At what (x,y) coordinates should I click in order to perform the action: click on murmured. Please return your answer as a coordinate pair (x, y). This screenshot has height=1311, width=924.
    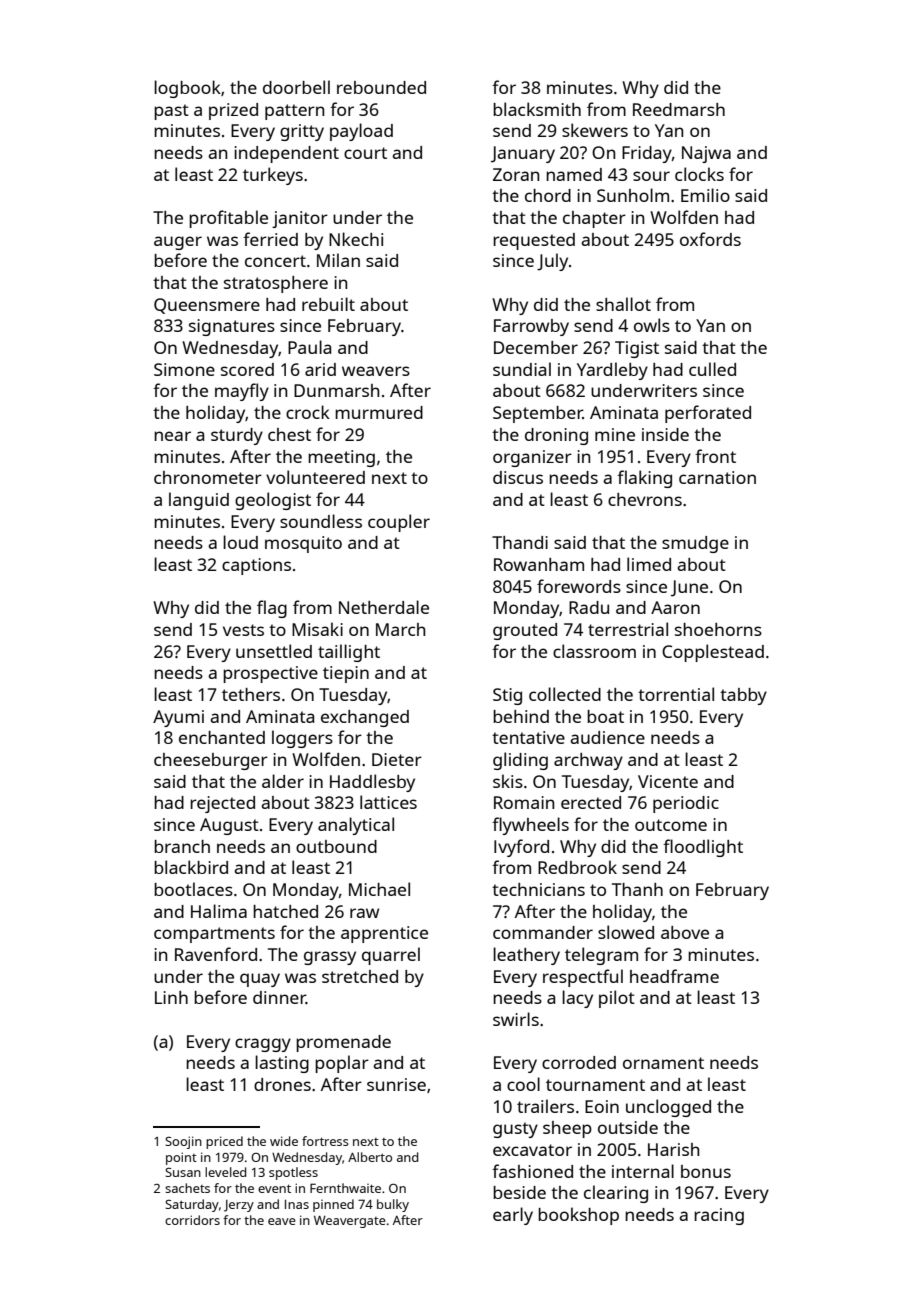
    Looking at the image, I should click on (379, 412).
